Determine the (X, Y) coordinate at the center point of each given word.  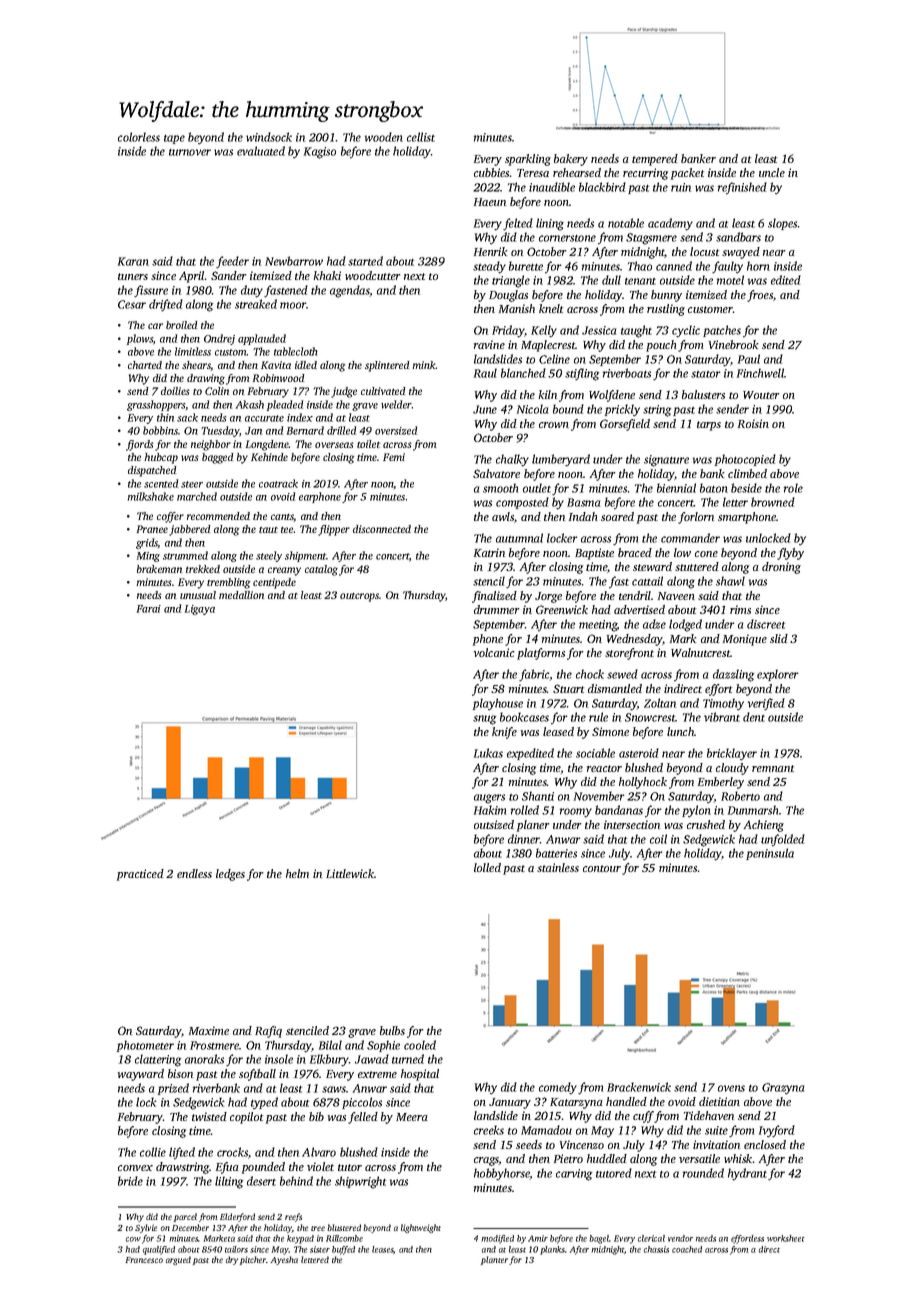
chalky (512, 460)
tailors (236, 1249)
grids (147, 543)
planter (494, 1260)
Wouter (761, 395)
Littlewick (350, 873)
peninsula (770, 854)
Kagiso (320, 153)
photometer (145, 1046)
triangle (511, 281)
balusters (703, 394)
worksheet (785, 1238)
